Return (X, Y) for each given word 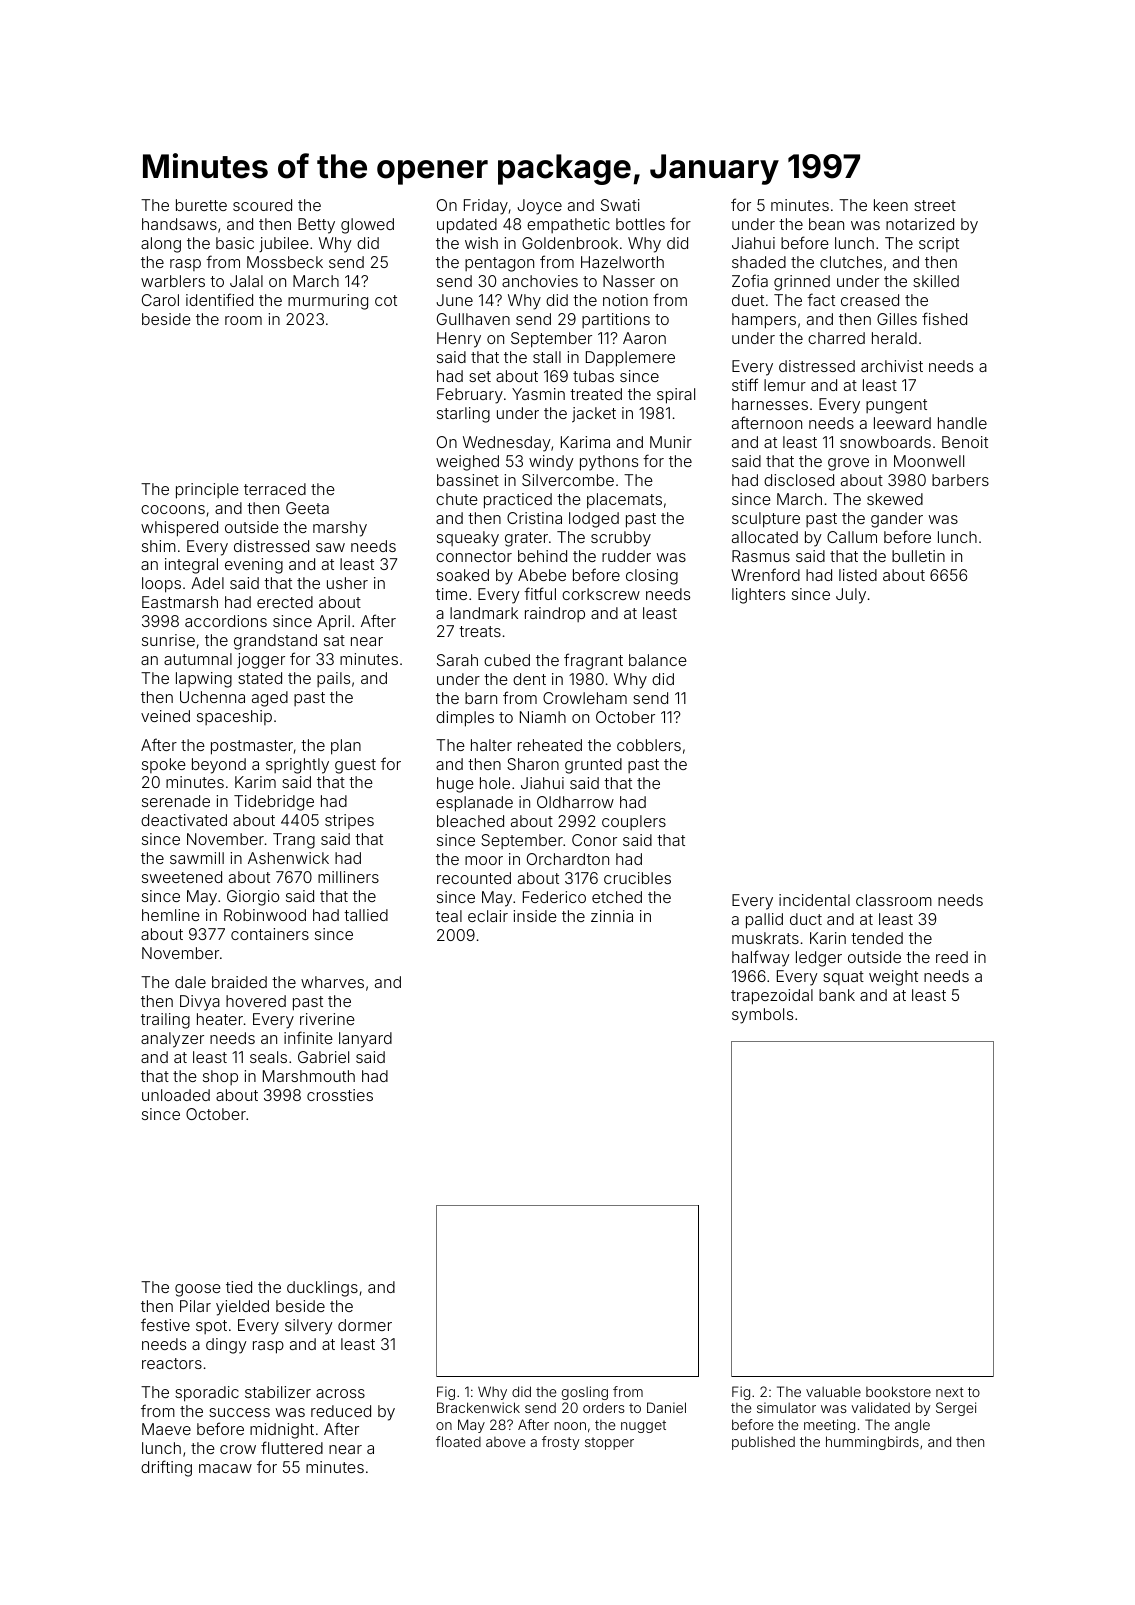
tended (877, 938)
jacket (594, 415)
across (340, 1393)
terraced (275, 489)
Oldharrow (575, 802)
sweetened (182, 877)
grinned (802, 283)
